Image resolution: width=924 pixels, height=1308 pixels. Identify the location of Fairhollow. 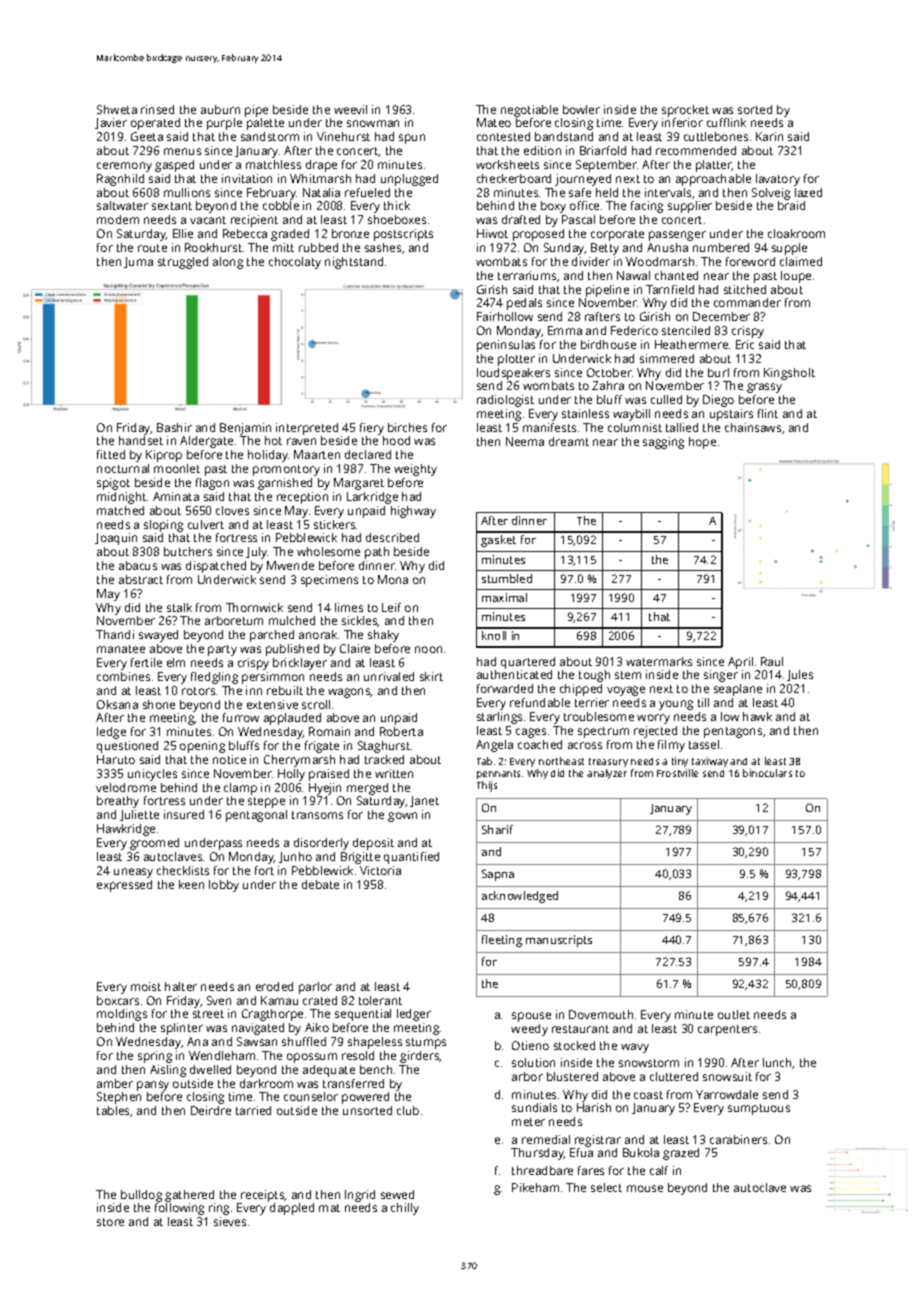
(505, 316).
